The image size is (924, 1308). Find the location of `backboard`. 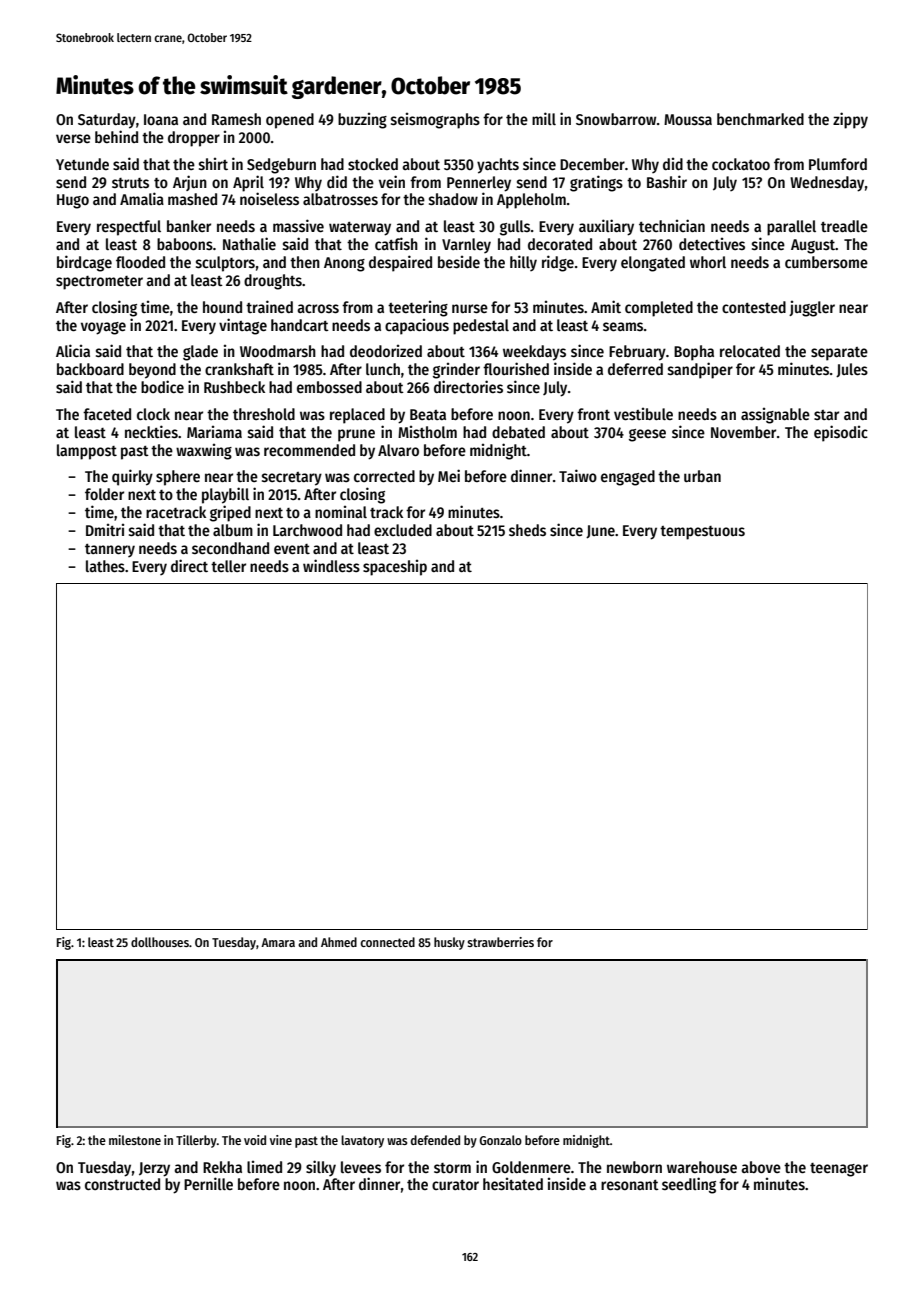

backboard is located at coordinates (90, 369).
